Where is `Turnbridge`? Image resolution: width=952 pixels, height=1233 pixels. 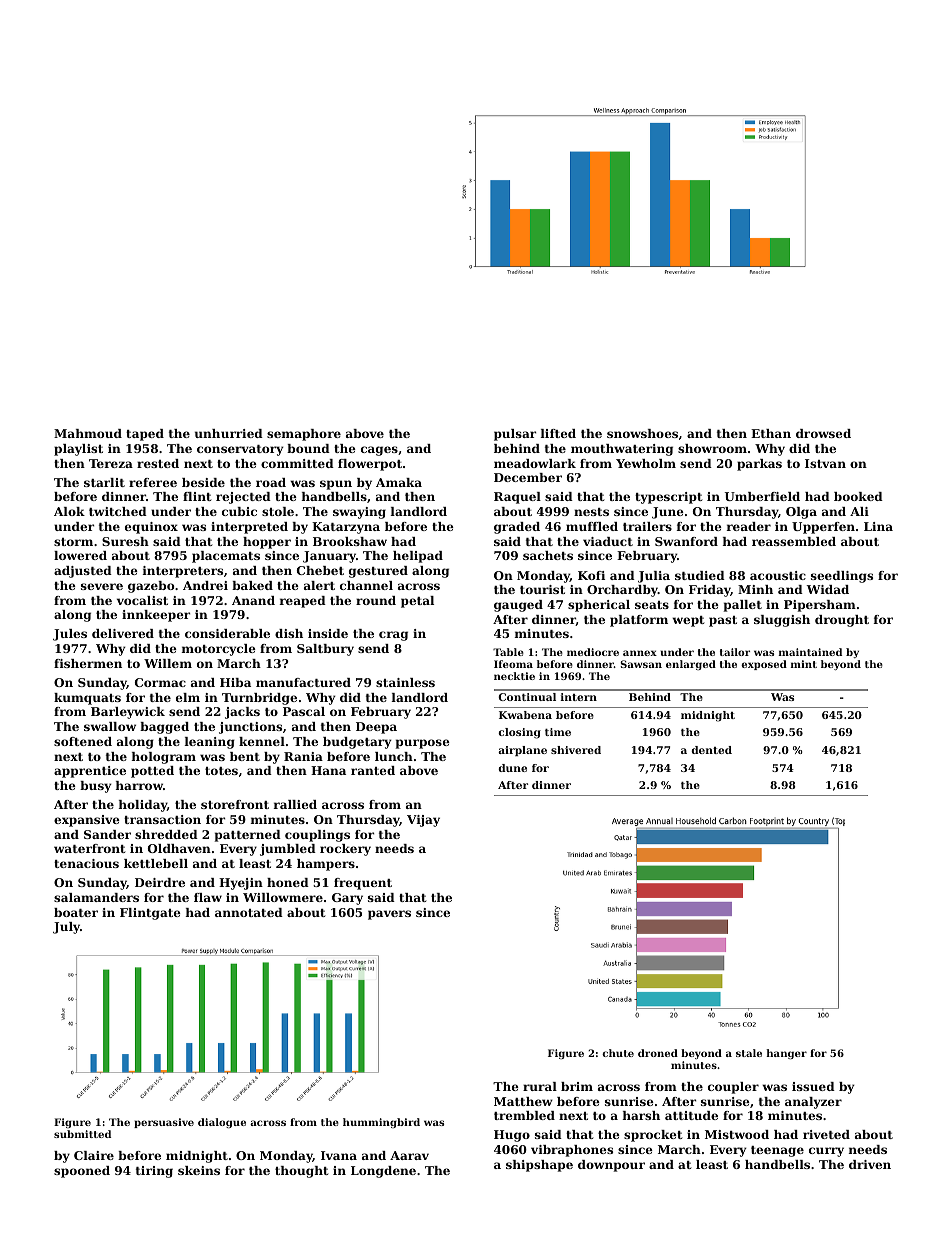
Turnbridge is located at coordinates (259, 699).
